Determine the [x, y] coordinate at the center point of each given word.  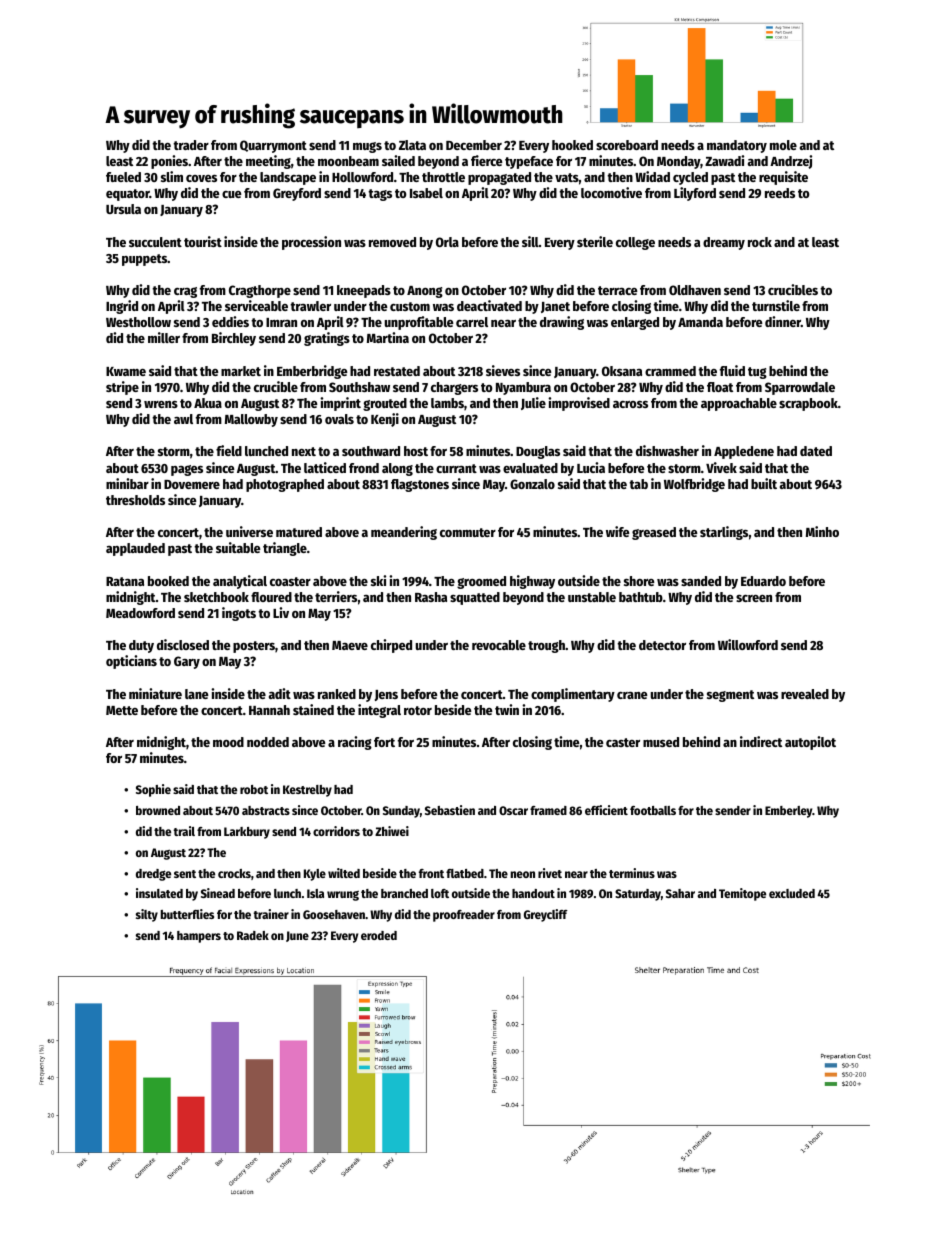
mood [228, 742]
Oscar [513, 810]
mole [783, 145]
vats [567, 177]
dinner [783, 321]
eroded [379, 935]
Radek [253, 935]
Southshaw [359, 387]
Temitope [742, 894]
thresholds [135, 500]
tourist [203, 241]
